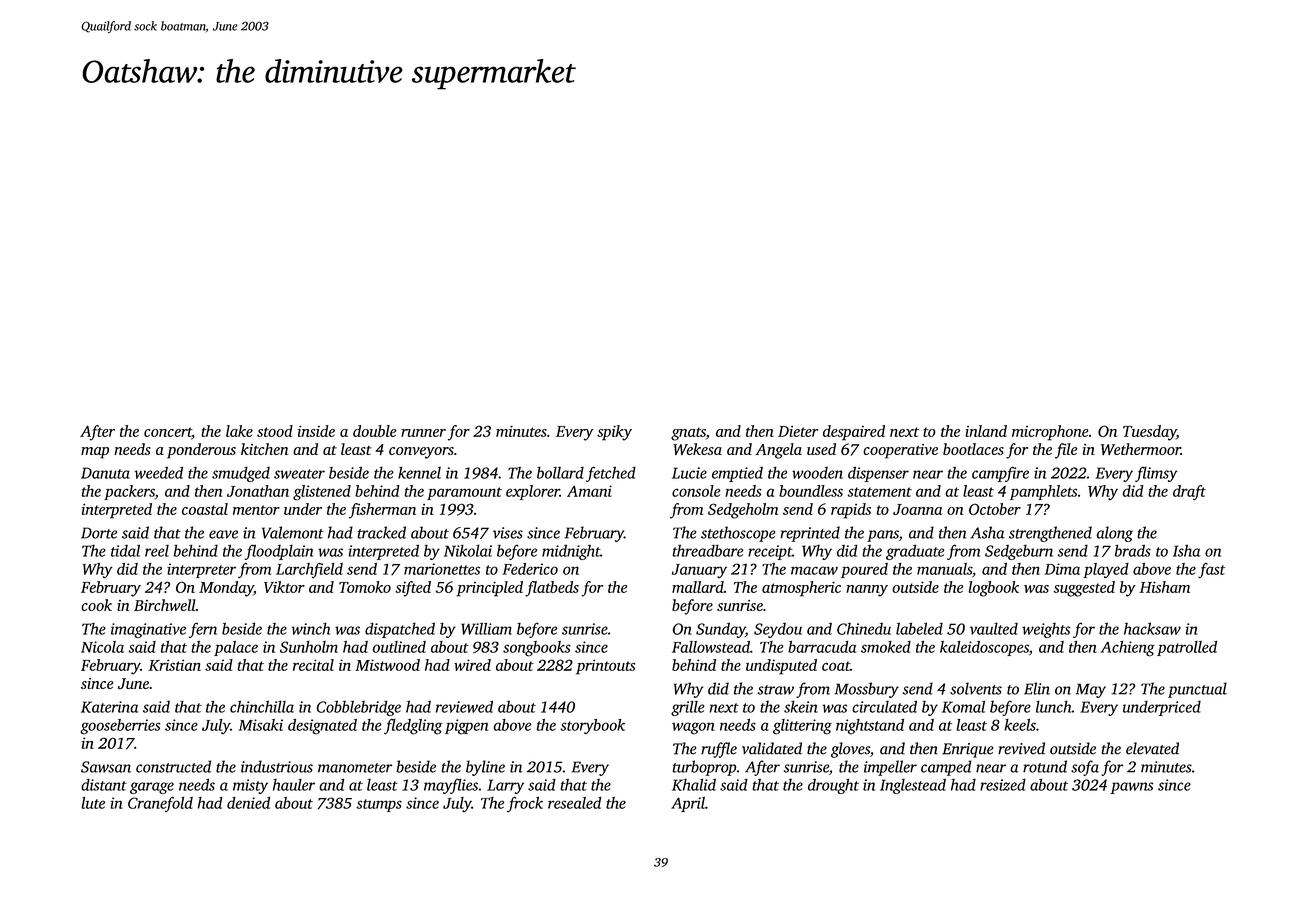 The width and height of the image is (1308, 924). What do you see at coordinates (256, 510) in the image?
I see `mentor` at bounding box center [256, 510].
